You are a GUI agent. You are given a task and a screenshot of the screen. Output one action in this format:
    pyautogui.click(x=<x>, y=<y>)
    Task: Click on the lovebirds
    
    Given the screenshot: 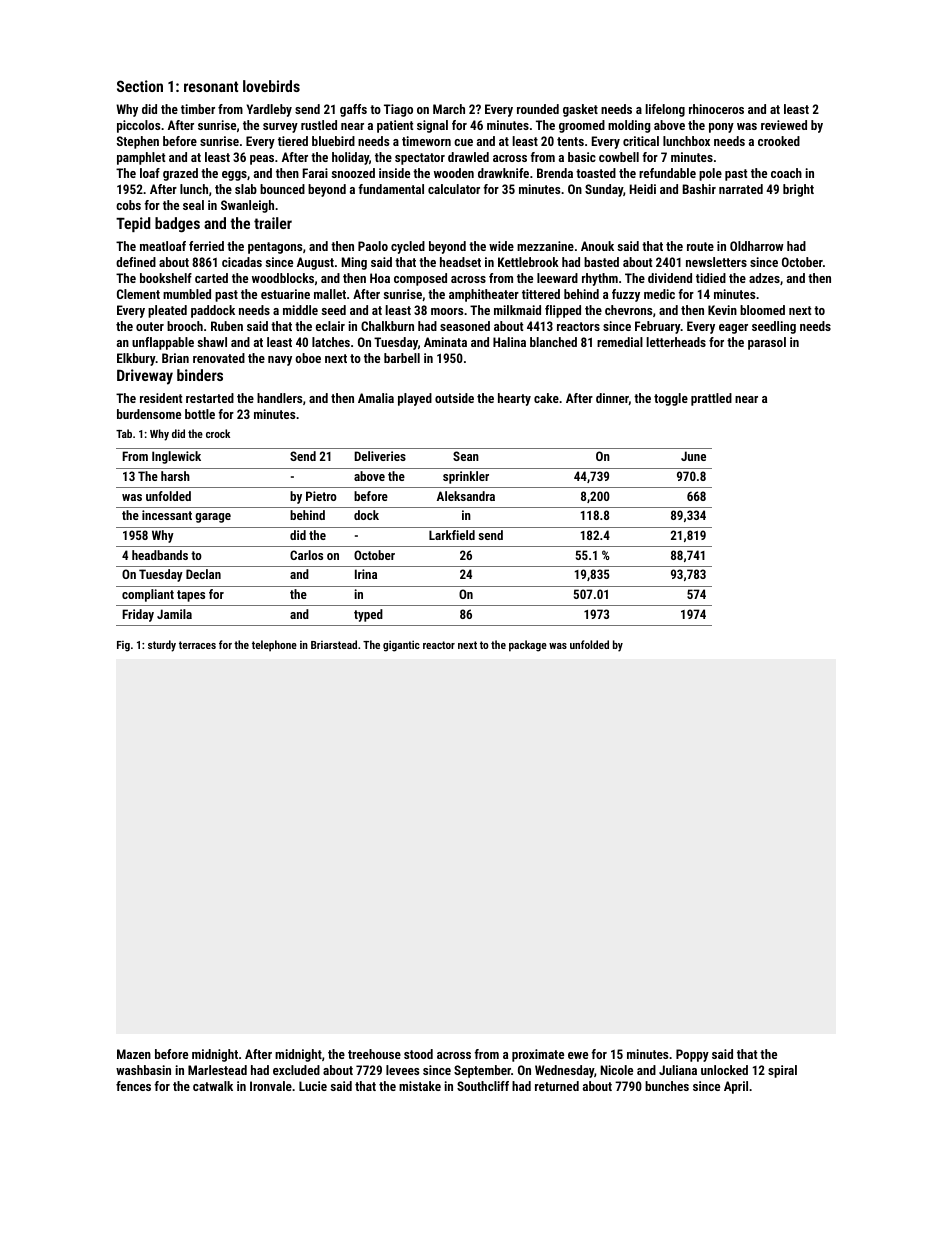 What is the action you would take?
    pyautogui.click(x=271, y=86)
